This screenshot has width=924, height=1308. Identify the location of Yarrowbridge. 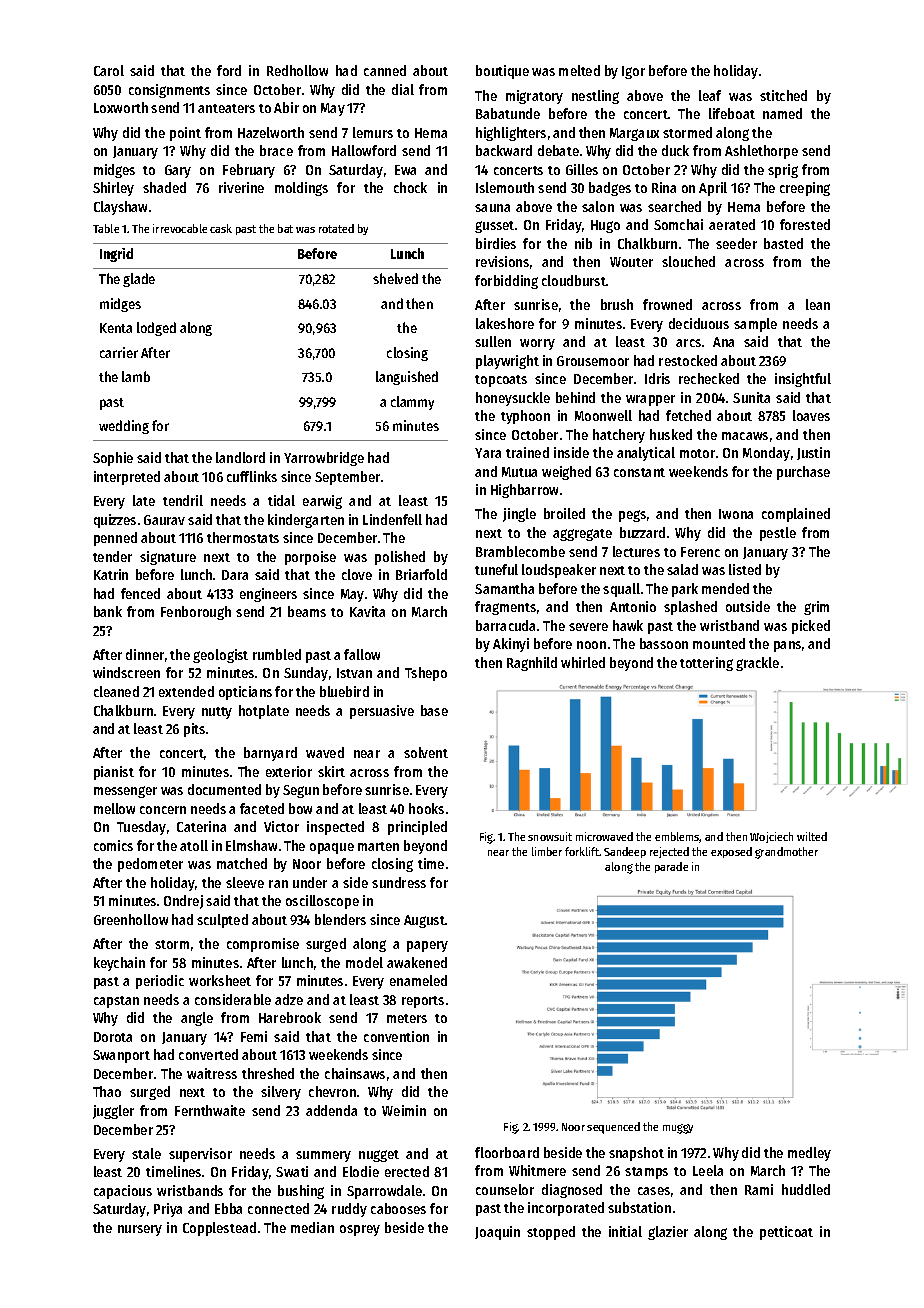
(324, 459).
